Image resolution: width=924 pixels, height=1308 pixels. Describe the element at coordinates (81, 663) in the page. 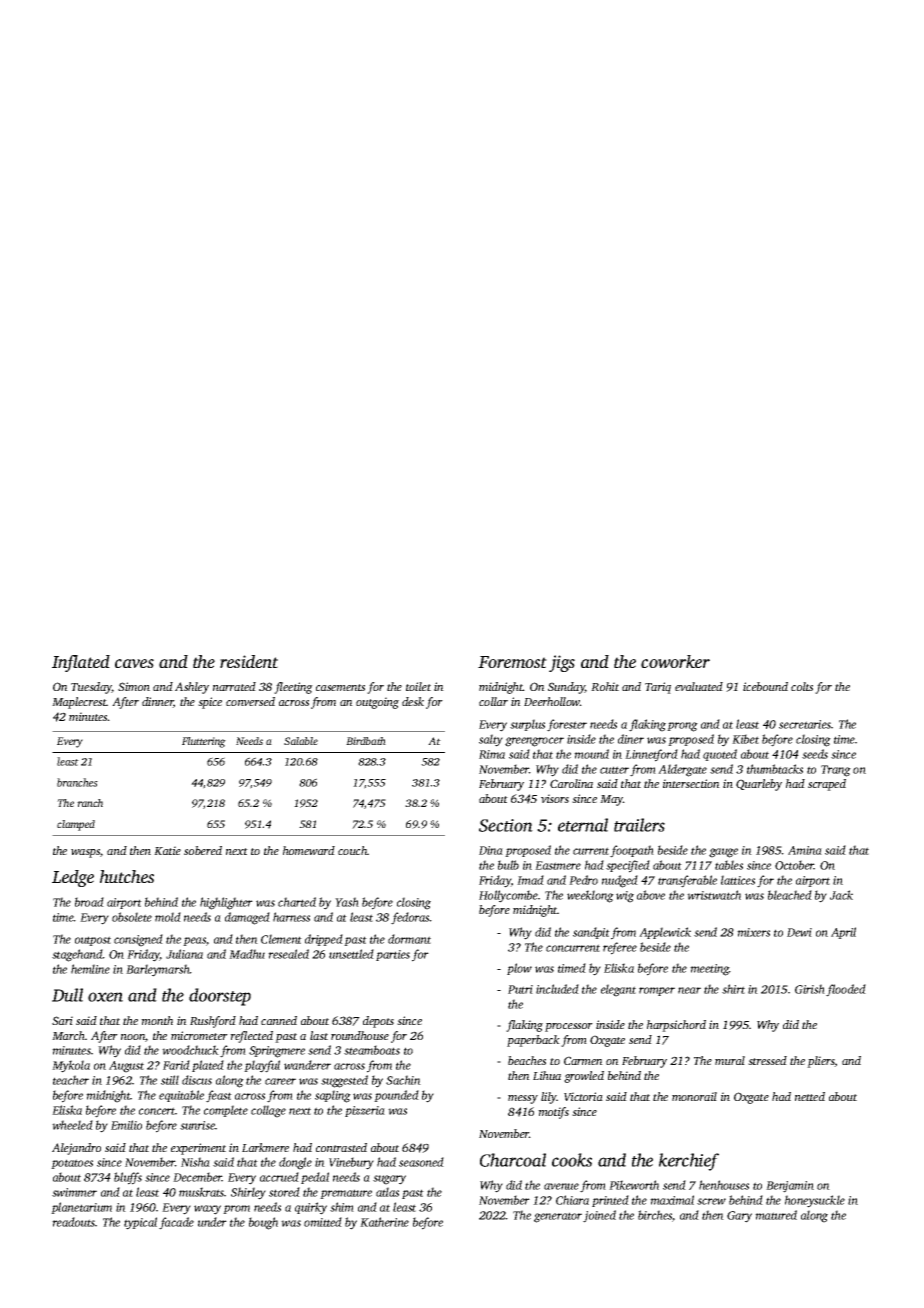

I see `Inflated` at that location.
